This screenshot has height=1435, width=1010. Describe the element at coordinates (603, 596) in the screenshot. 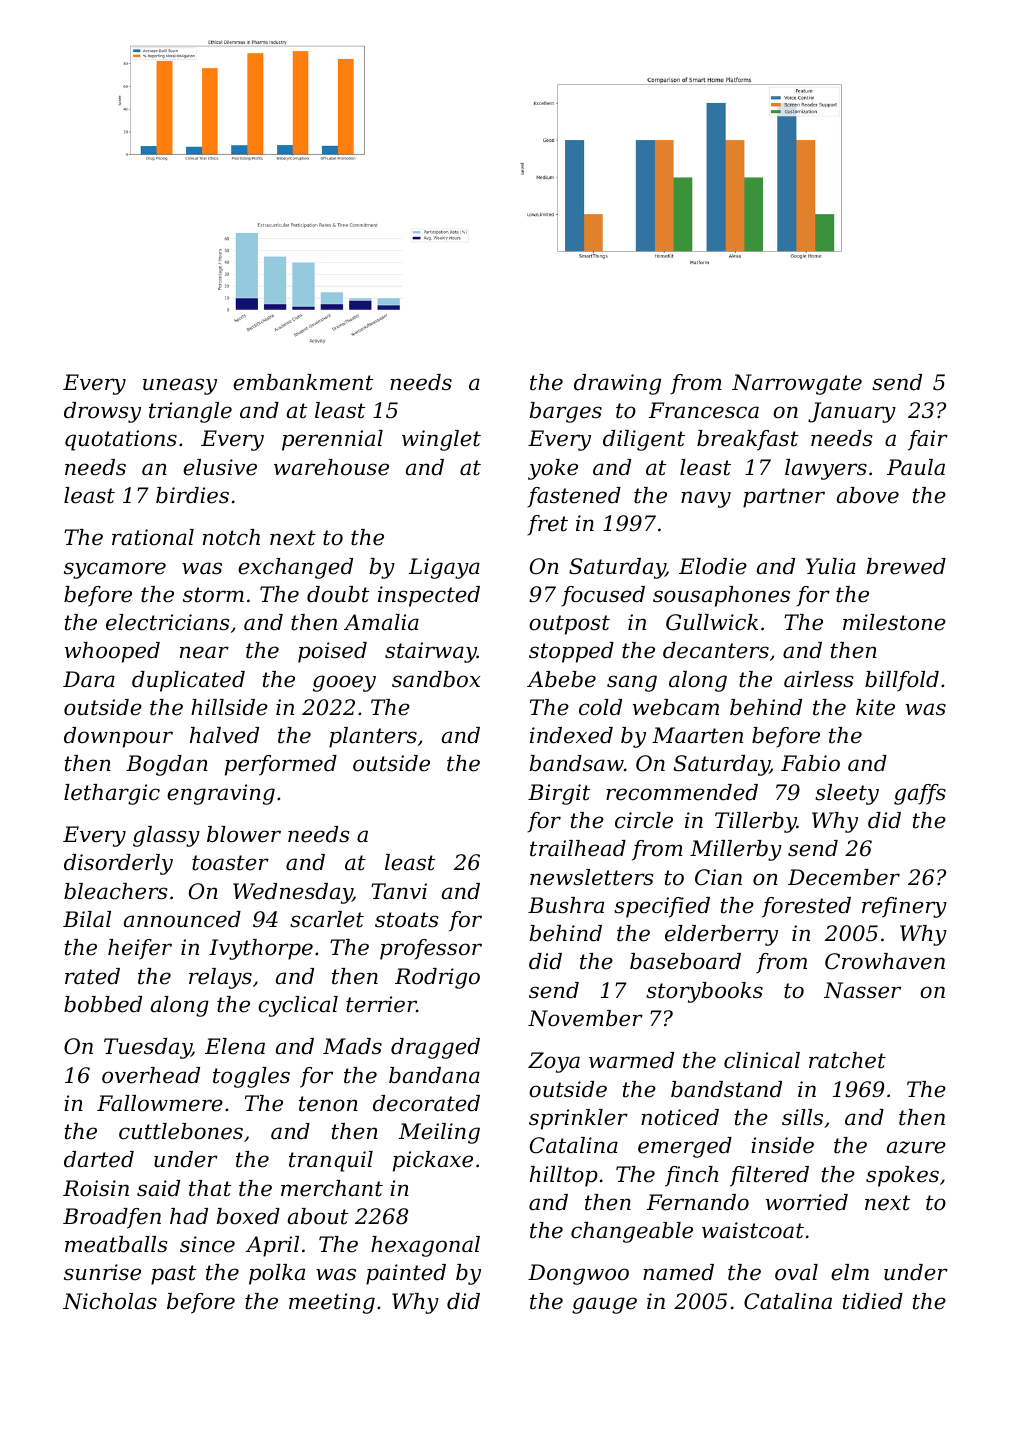

I see `focused` at that location.
